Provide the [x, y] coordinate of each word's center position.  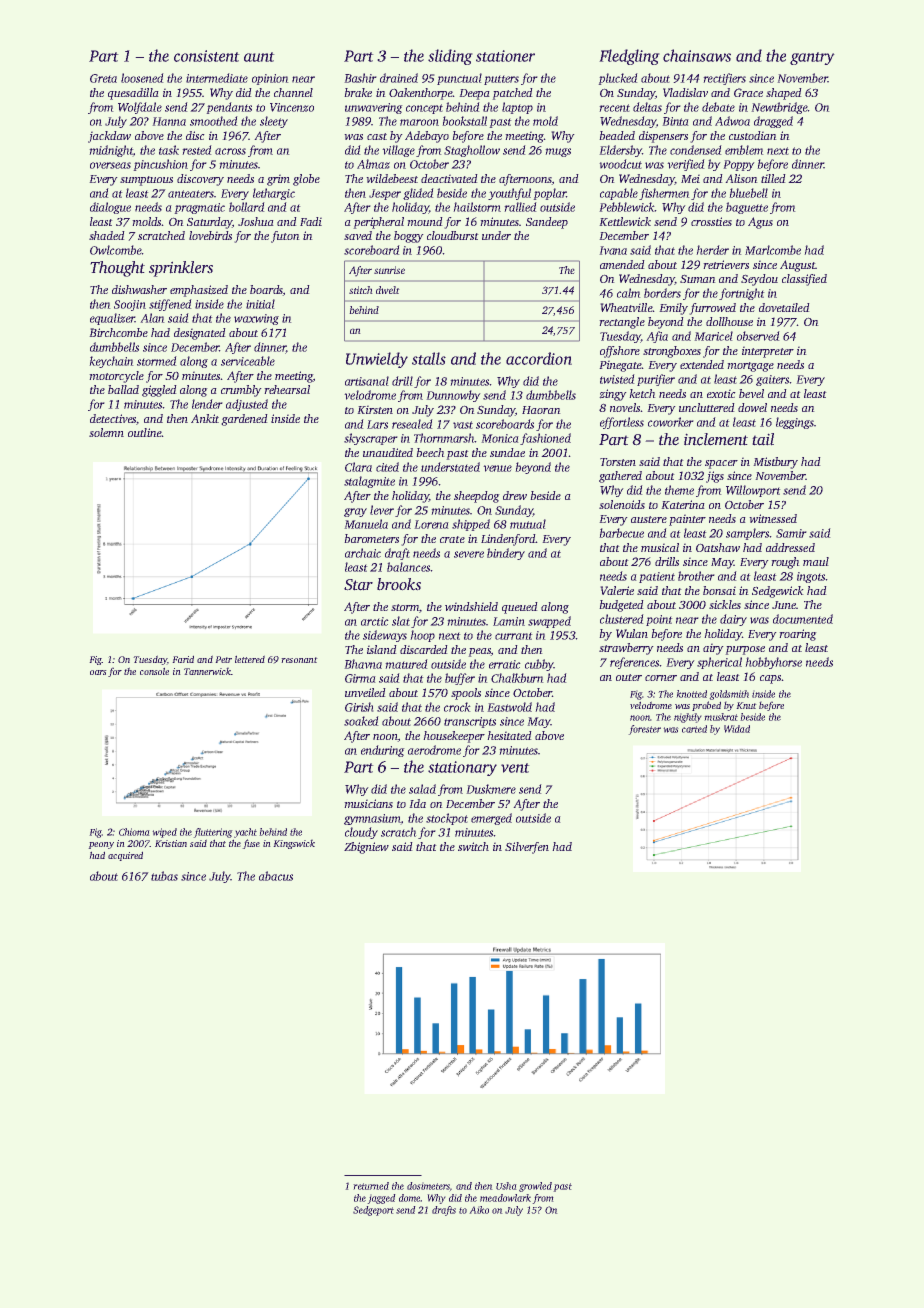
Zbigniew [366, 848]
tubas [164, 876]
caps [770, 679]
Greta [103, 78]
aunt [259, 57]
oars [98, 672]
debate [718, 107]
